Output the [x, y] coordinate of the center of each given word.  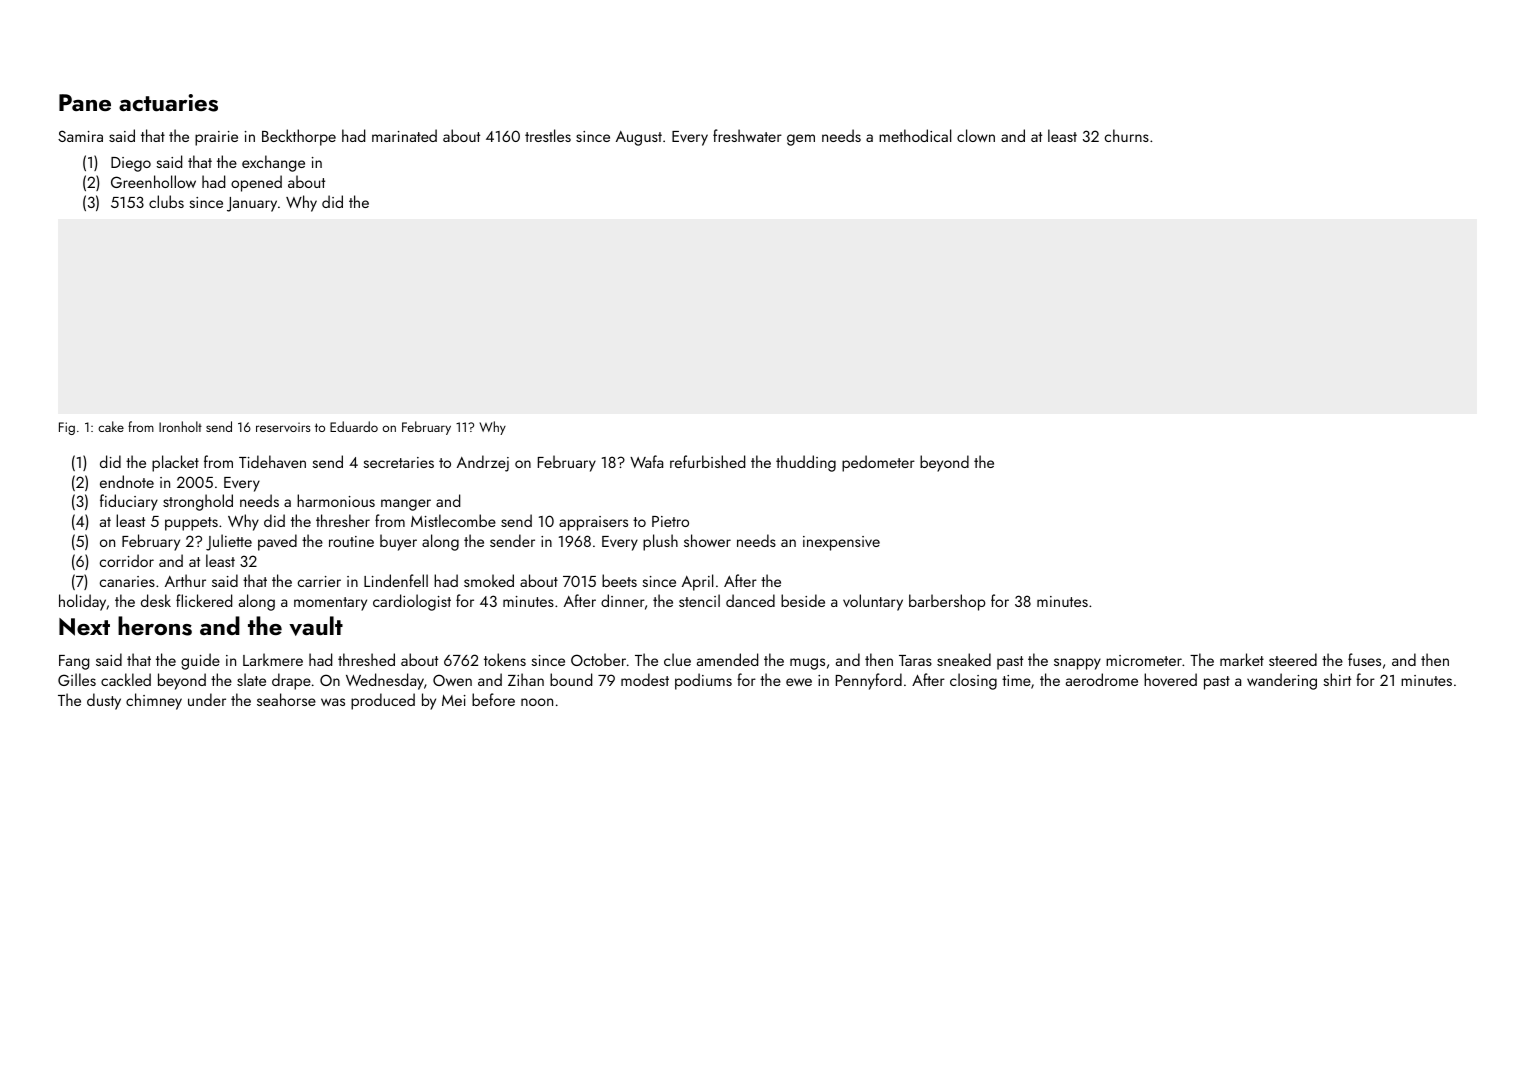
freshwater [747, 135]
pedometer [878, 463]
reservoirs [283, 427]
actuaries [168, 103]
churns [1127, 135]
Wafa [646, 461]
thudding [806, 463]
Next [84, 627]
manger [406, 505]
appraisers [593, 523]
